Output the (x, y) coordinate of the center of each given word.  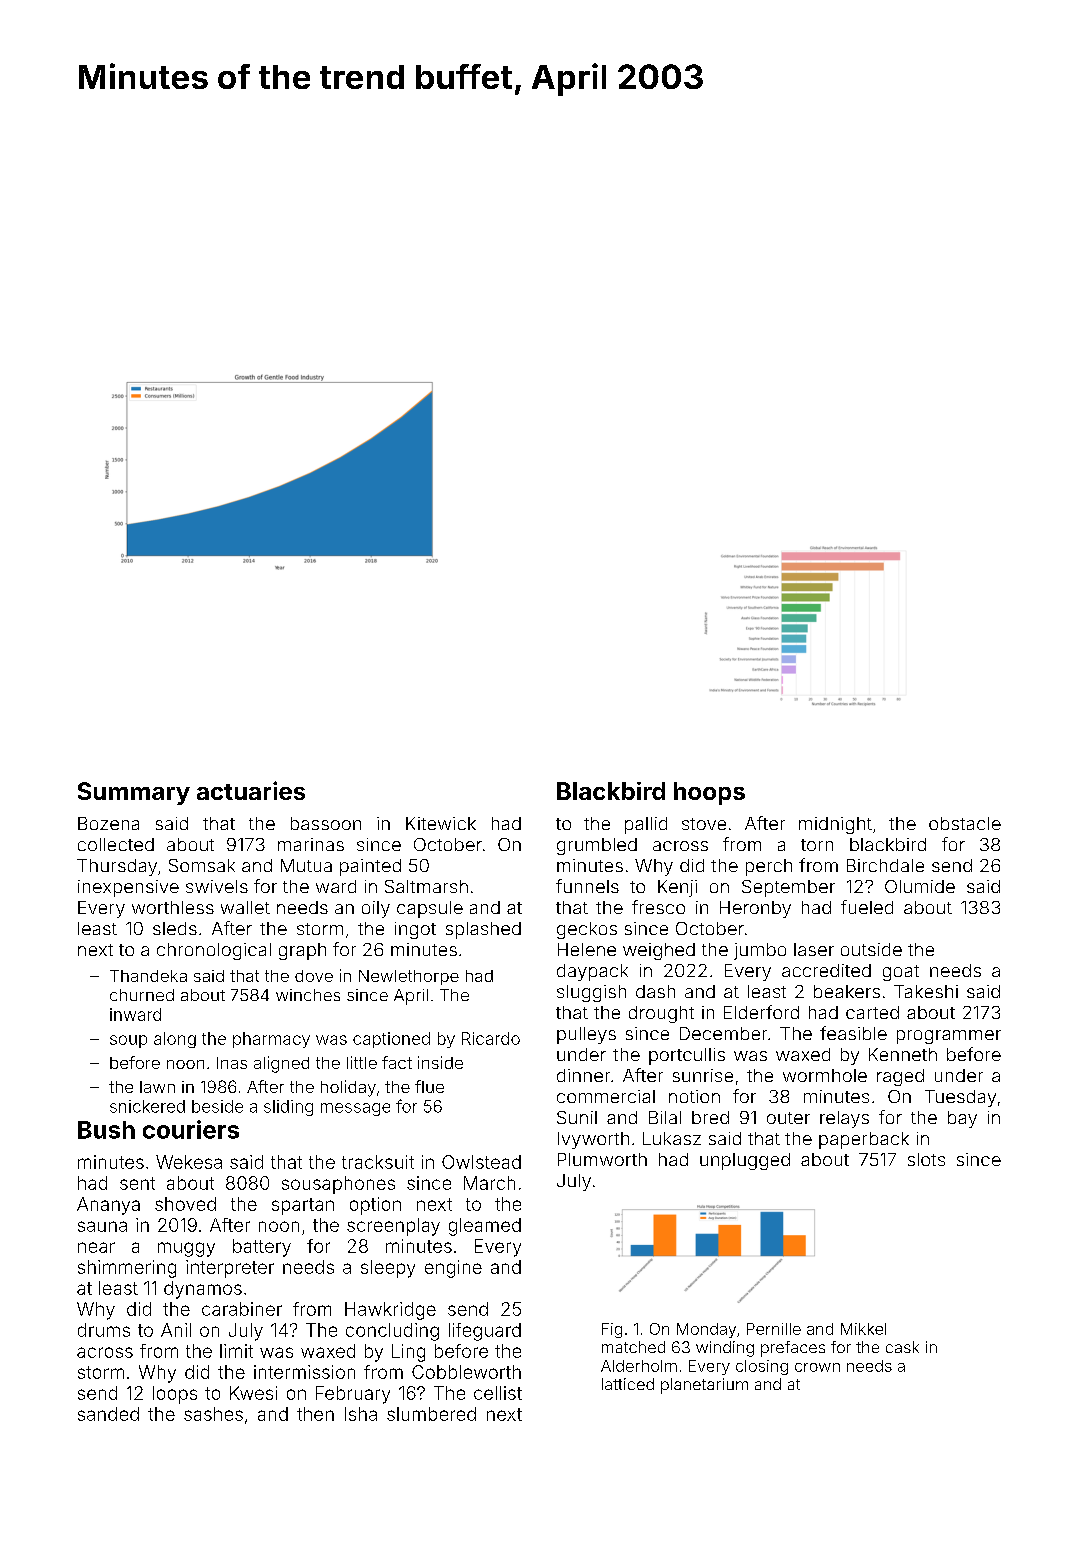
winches (308, 995)
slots (926, 1159)
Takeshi (926, 991)
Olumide (920, 886)
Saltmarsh (426, 886)
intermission (304, 1372)
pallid (646, 825)
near (96, 1247)
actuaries (251, 790)
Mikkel (863, 1329)
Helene (587, 949)
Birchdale (885, 865)
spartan (303, 1206)
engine (453, 1269)
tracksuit (378, 1162)
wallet (245, 907)
